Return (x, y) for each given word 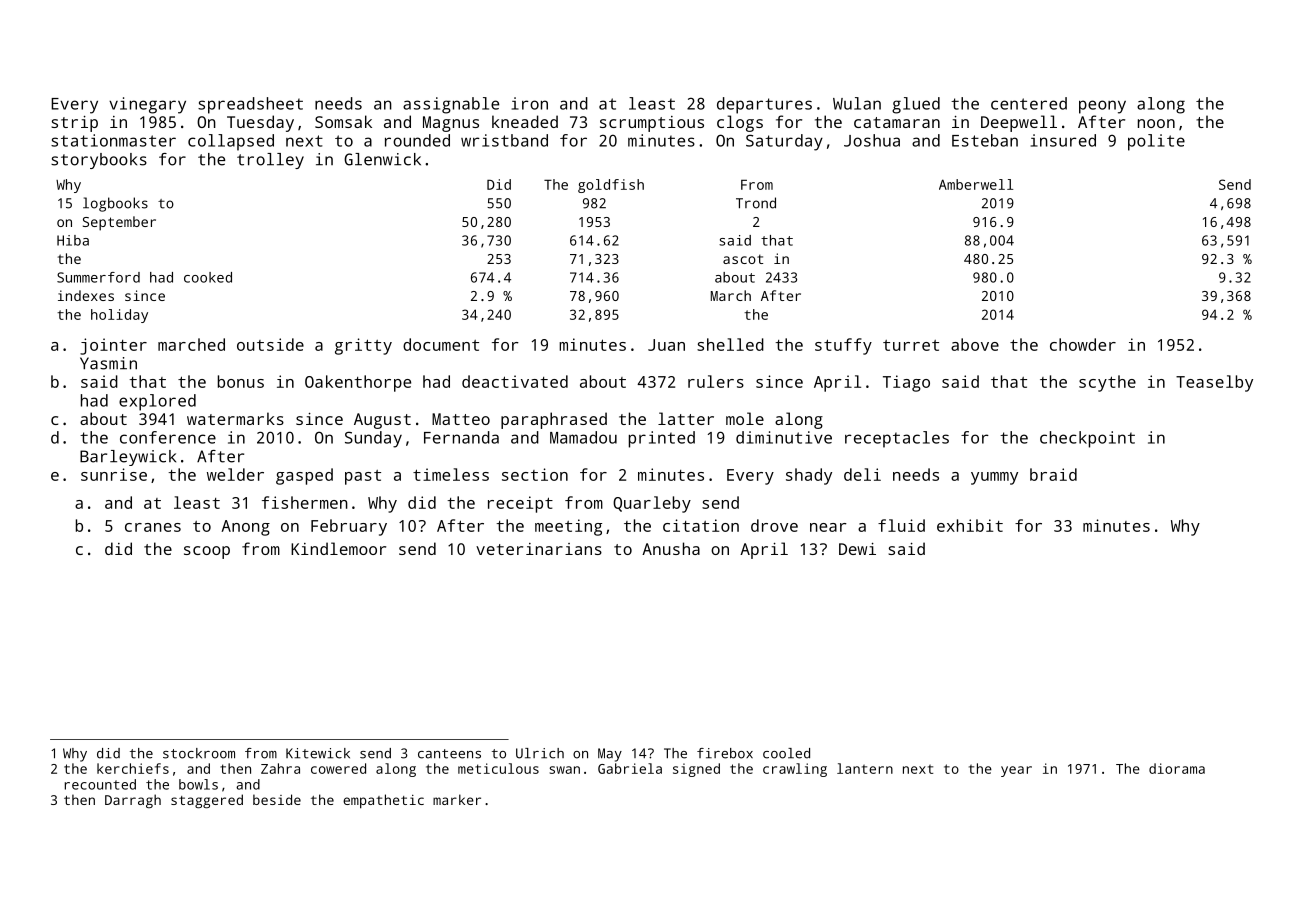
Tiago (906, 383)
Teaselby (1214, 383)
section (535, 474)
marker (457, 799)
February (349, 527)
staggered (207, 801)
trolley (270, 161)
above (975, 344)
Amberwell (976, 184)
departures (764, 105)
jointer (113, 346)
